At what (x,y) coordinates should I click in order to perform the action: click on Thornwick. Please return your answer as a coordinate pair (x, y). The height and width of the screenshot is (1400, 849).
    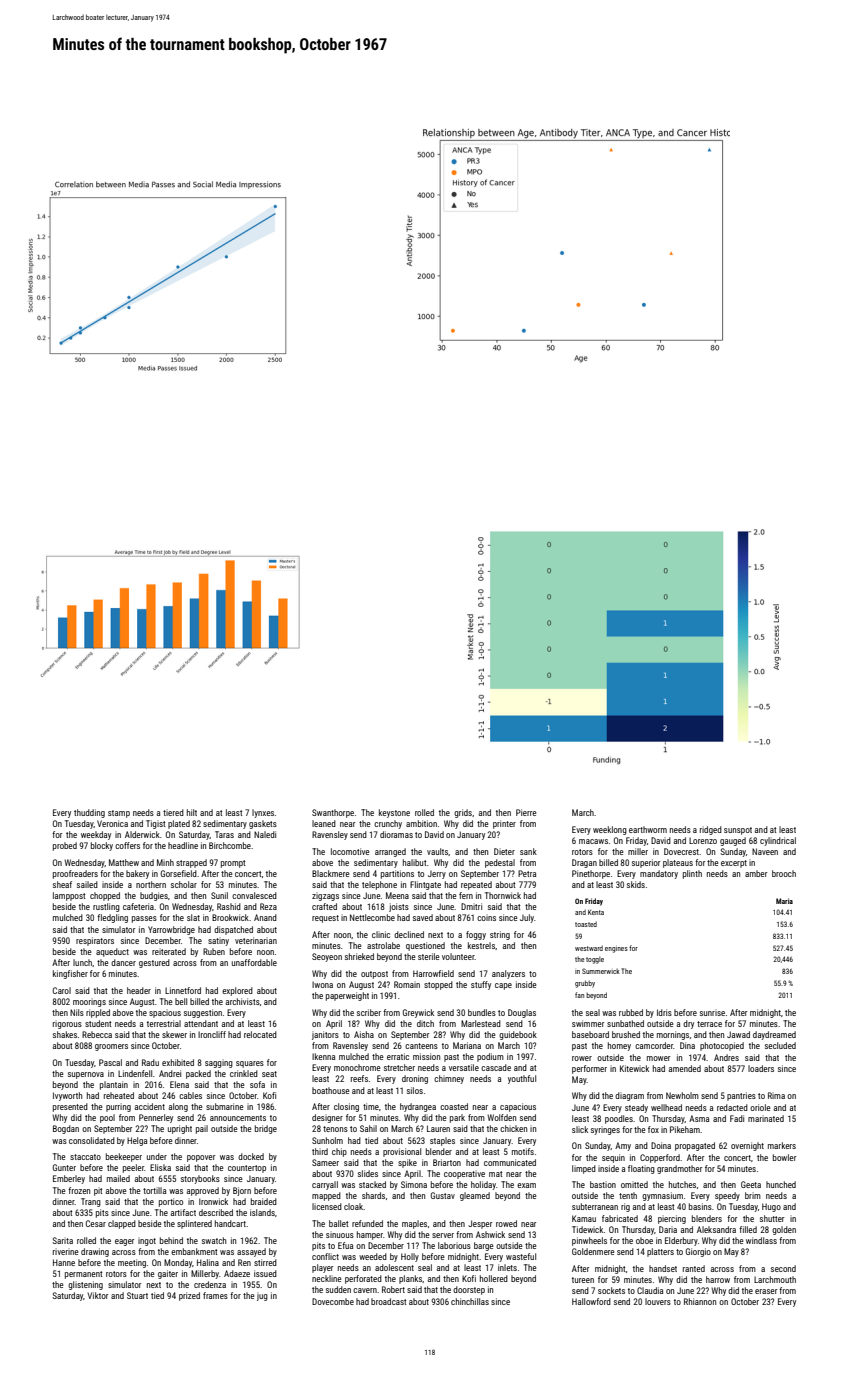
    Looking at the image, I should click on (503, 895).
